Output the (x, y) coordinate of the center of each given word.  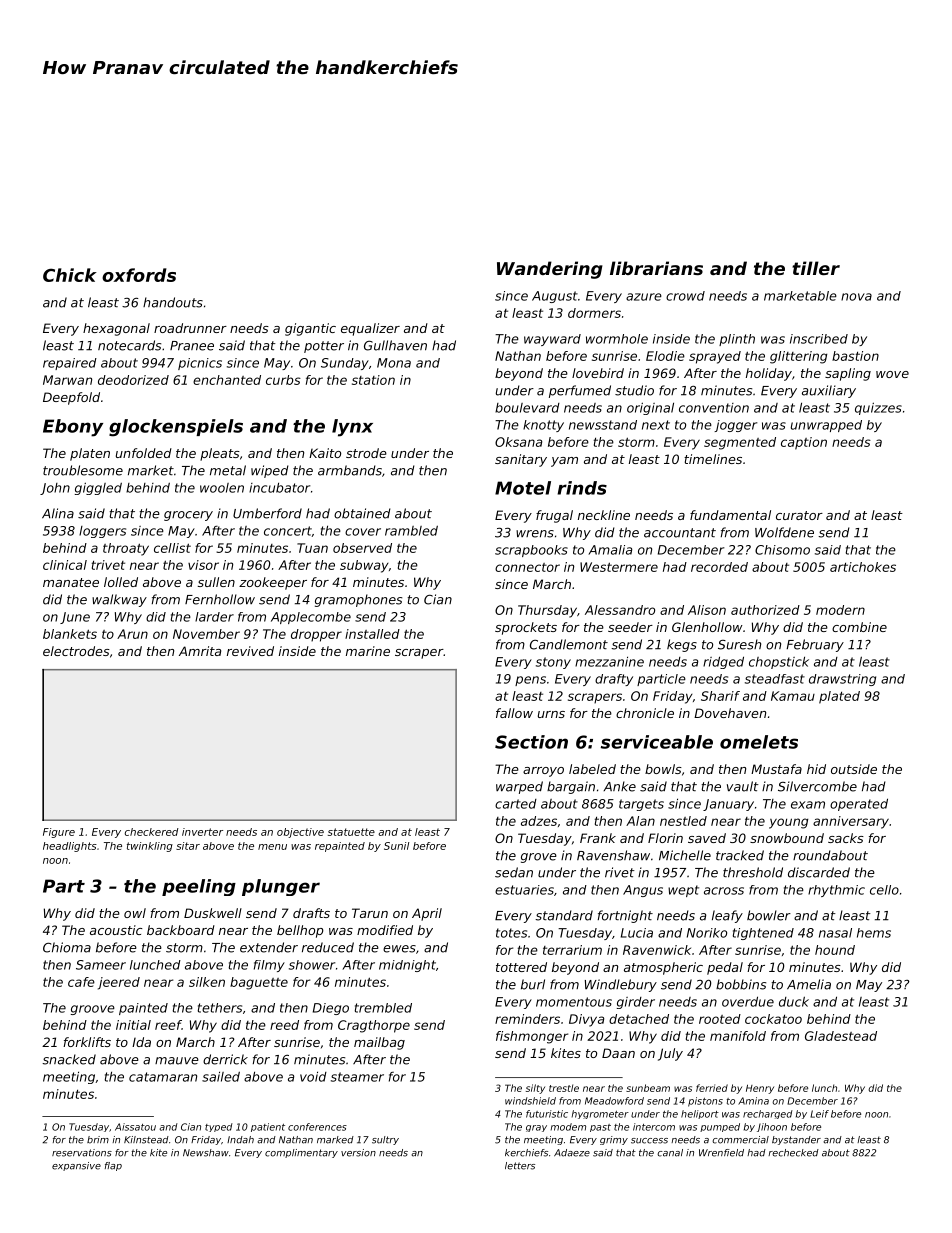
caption (804, 443)
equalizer (370, 329)
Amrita (200, 651)
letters (520, 1166)
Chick (70, 275)
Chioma (67, 947)
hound (835, 950)
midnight (407, 966)
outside (854, 769)
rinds (582, 488)
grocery (188, 516)
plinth (737, 340)
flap (113, 1166)
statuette (351, 832)
